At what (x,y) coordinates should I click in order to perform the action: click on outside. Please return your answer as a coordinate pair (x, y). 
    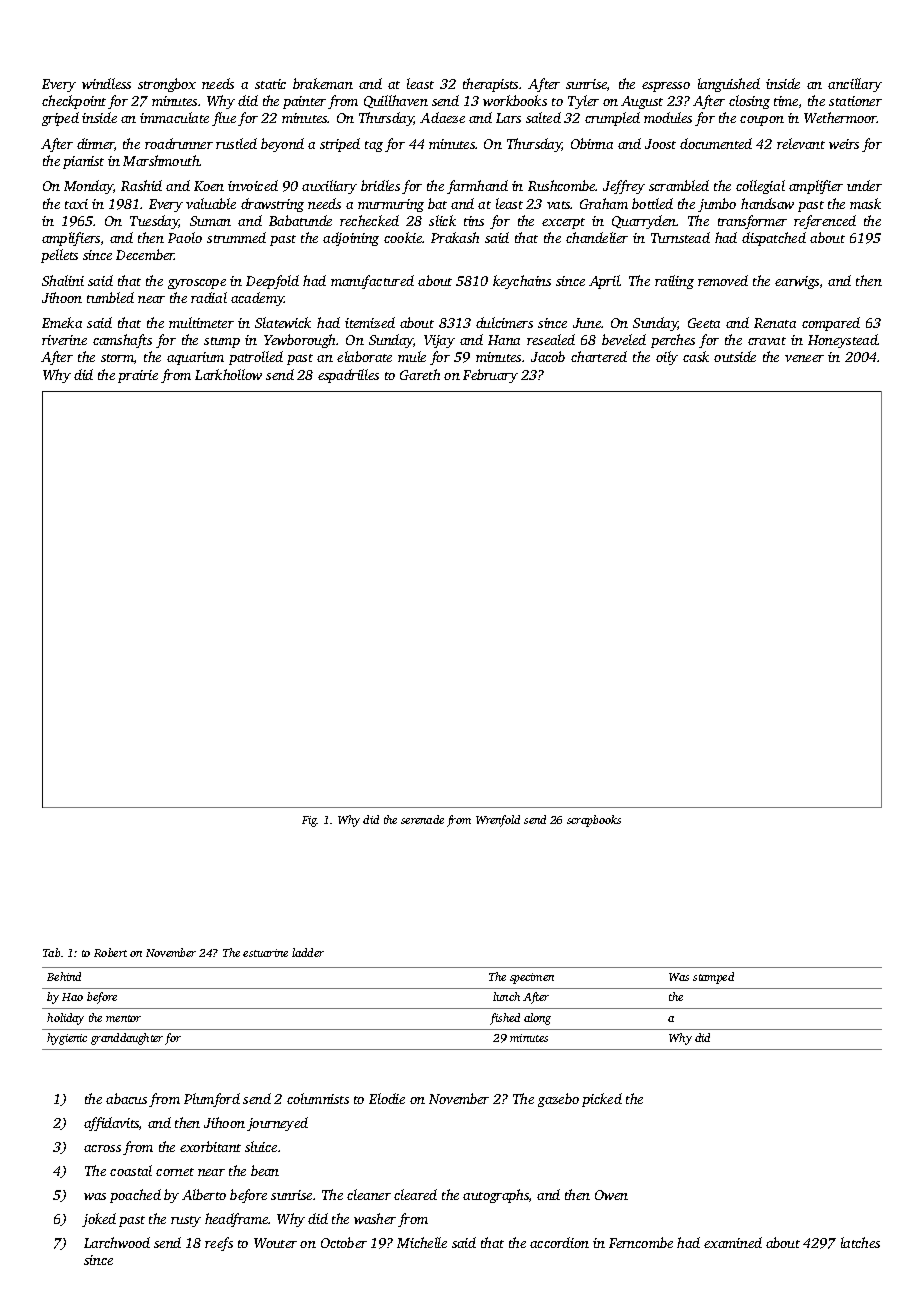
    Looking at the image, I should click on (735, 356).
